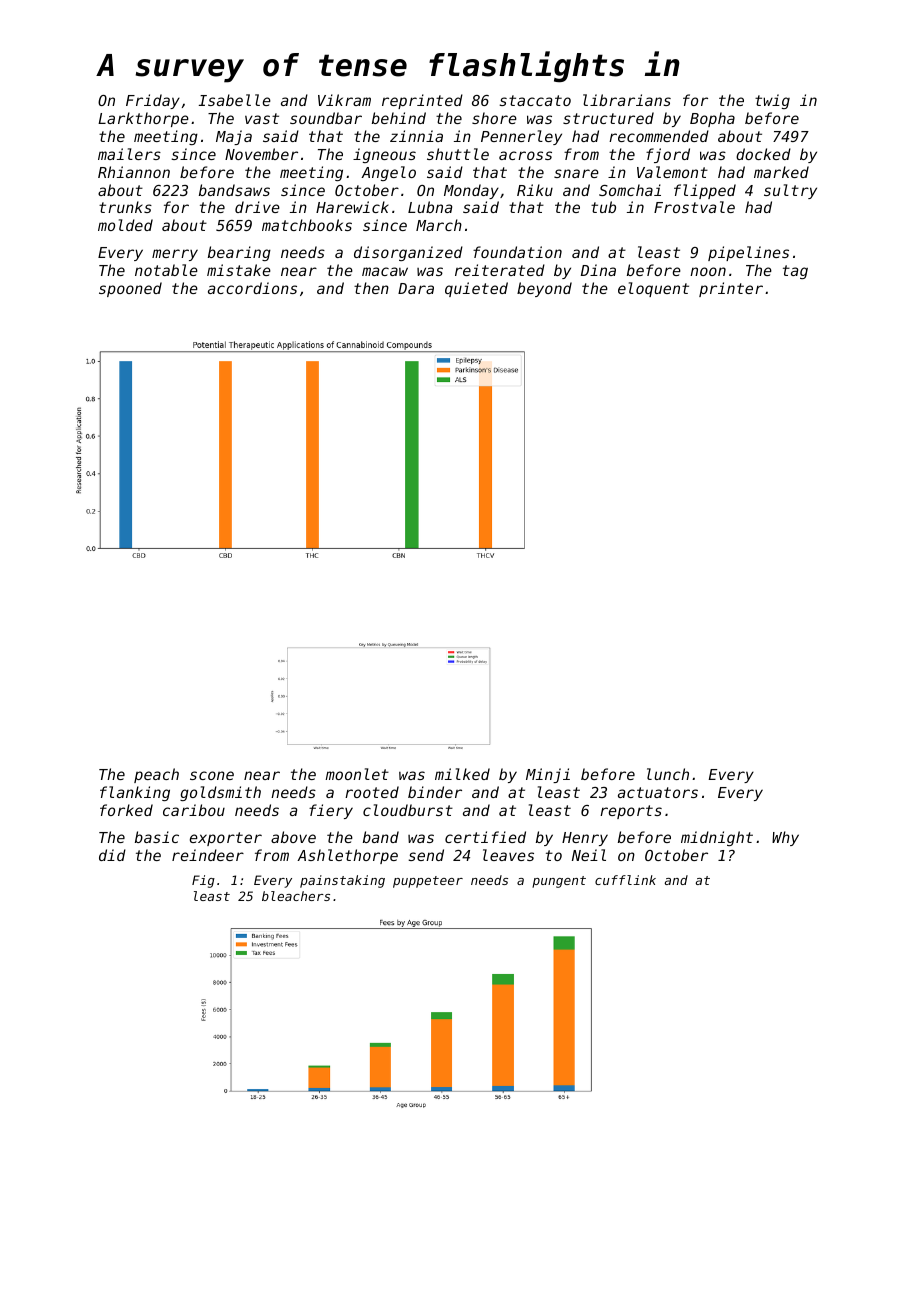 The height and width of the screenshot is (1308, 924). I want to click on milked, so click(462, 774).
